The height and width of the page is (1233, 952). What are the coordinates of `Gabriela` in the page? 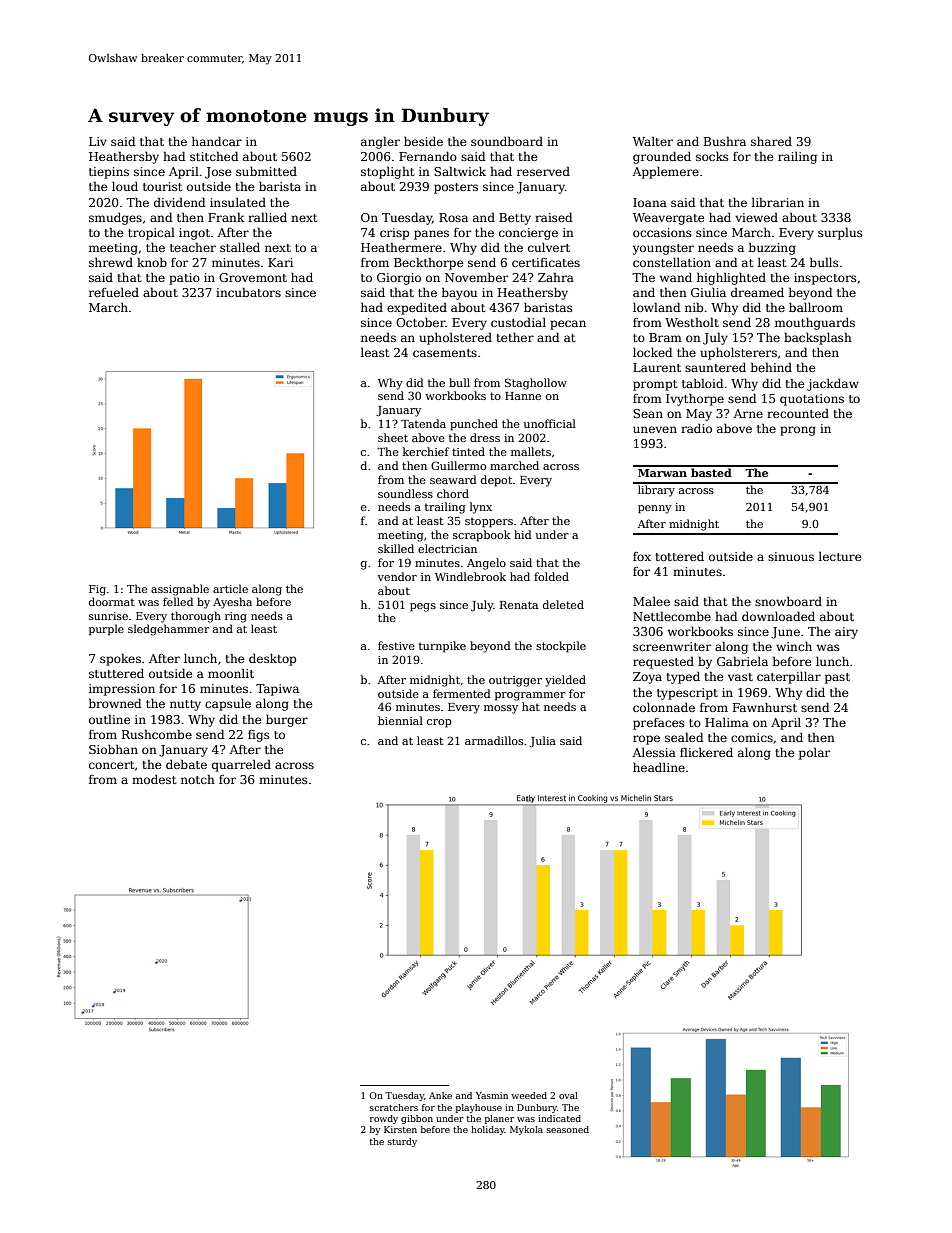 It's located at (742, 661).
